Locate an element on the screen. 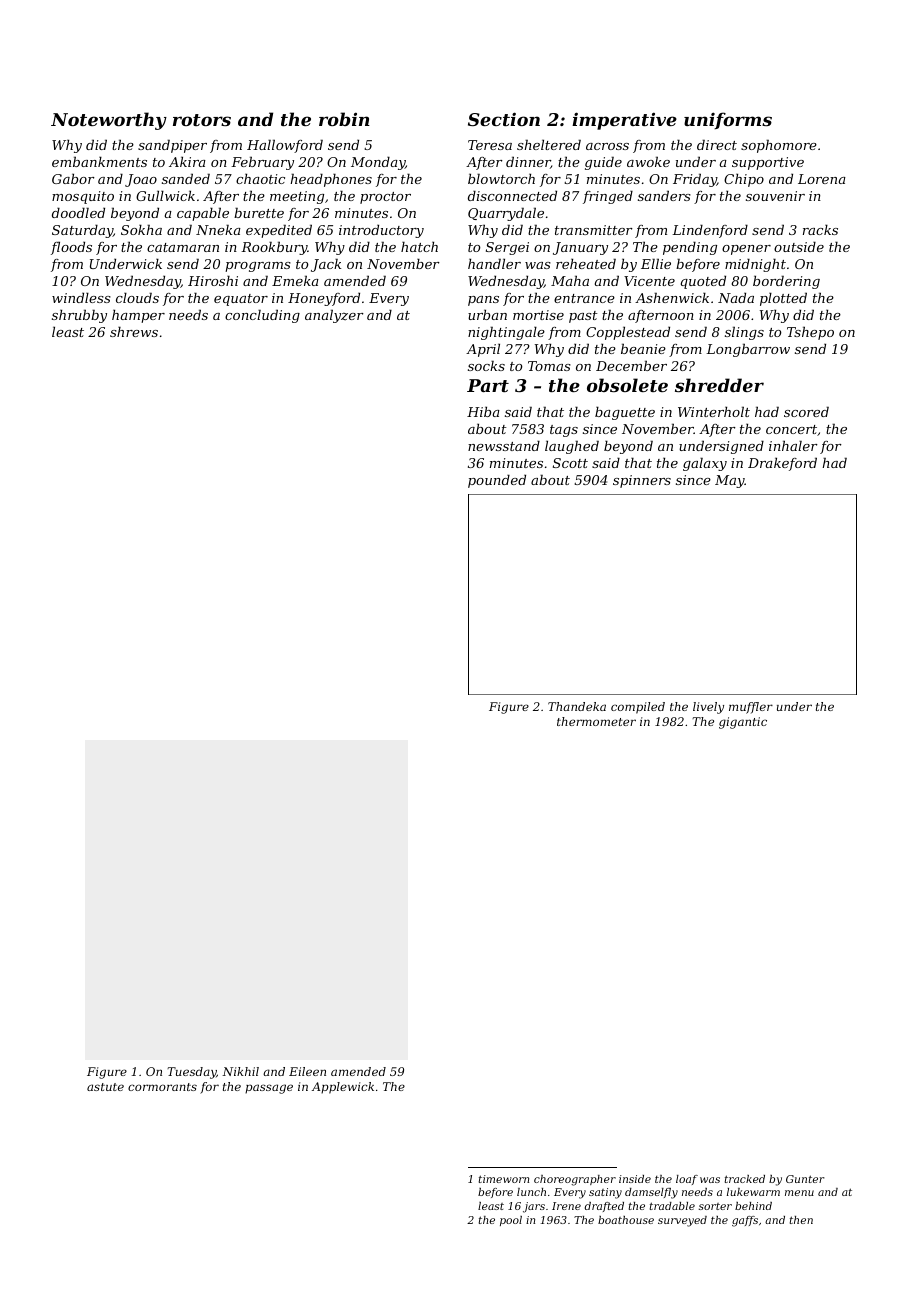 Image resolution: width=908 pixels, height=1316 pixels. Sokha is located at coordinates (141, 229).
